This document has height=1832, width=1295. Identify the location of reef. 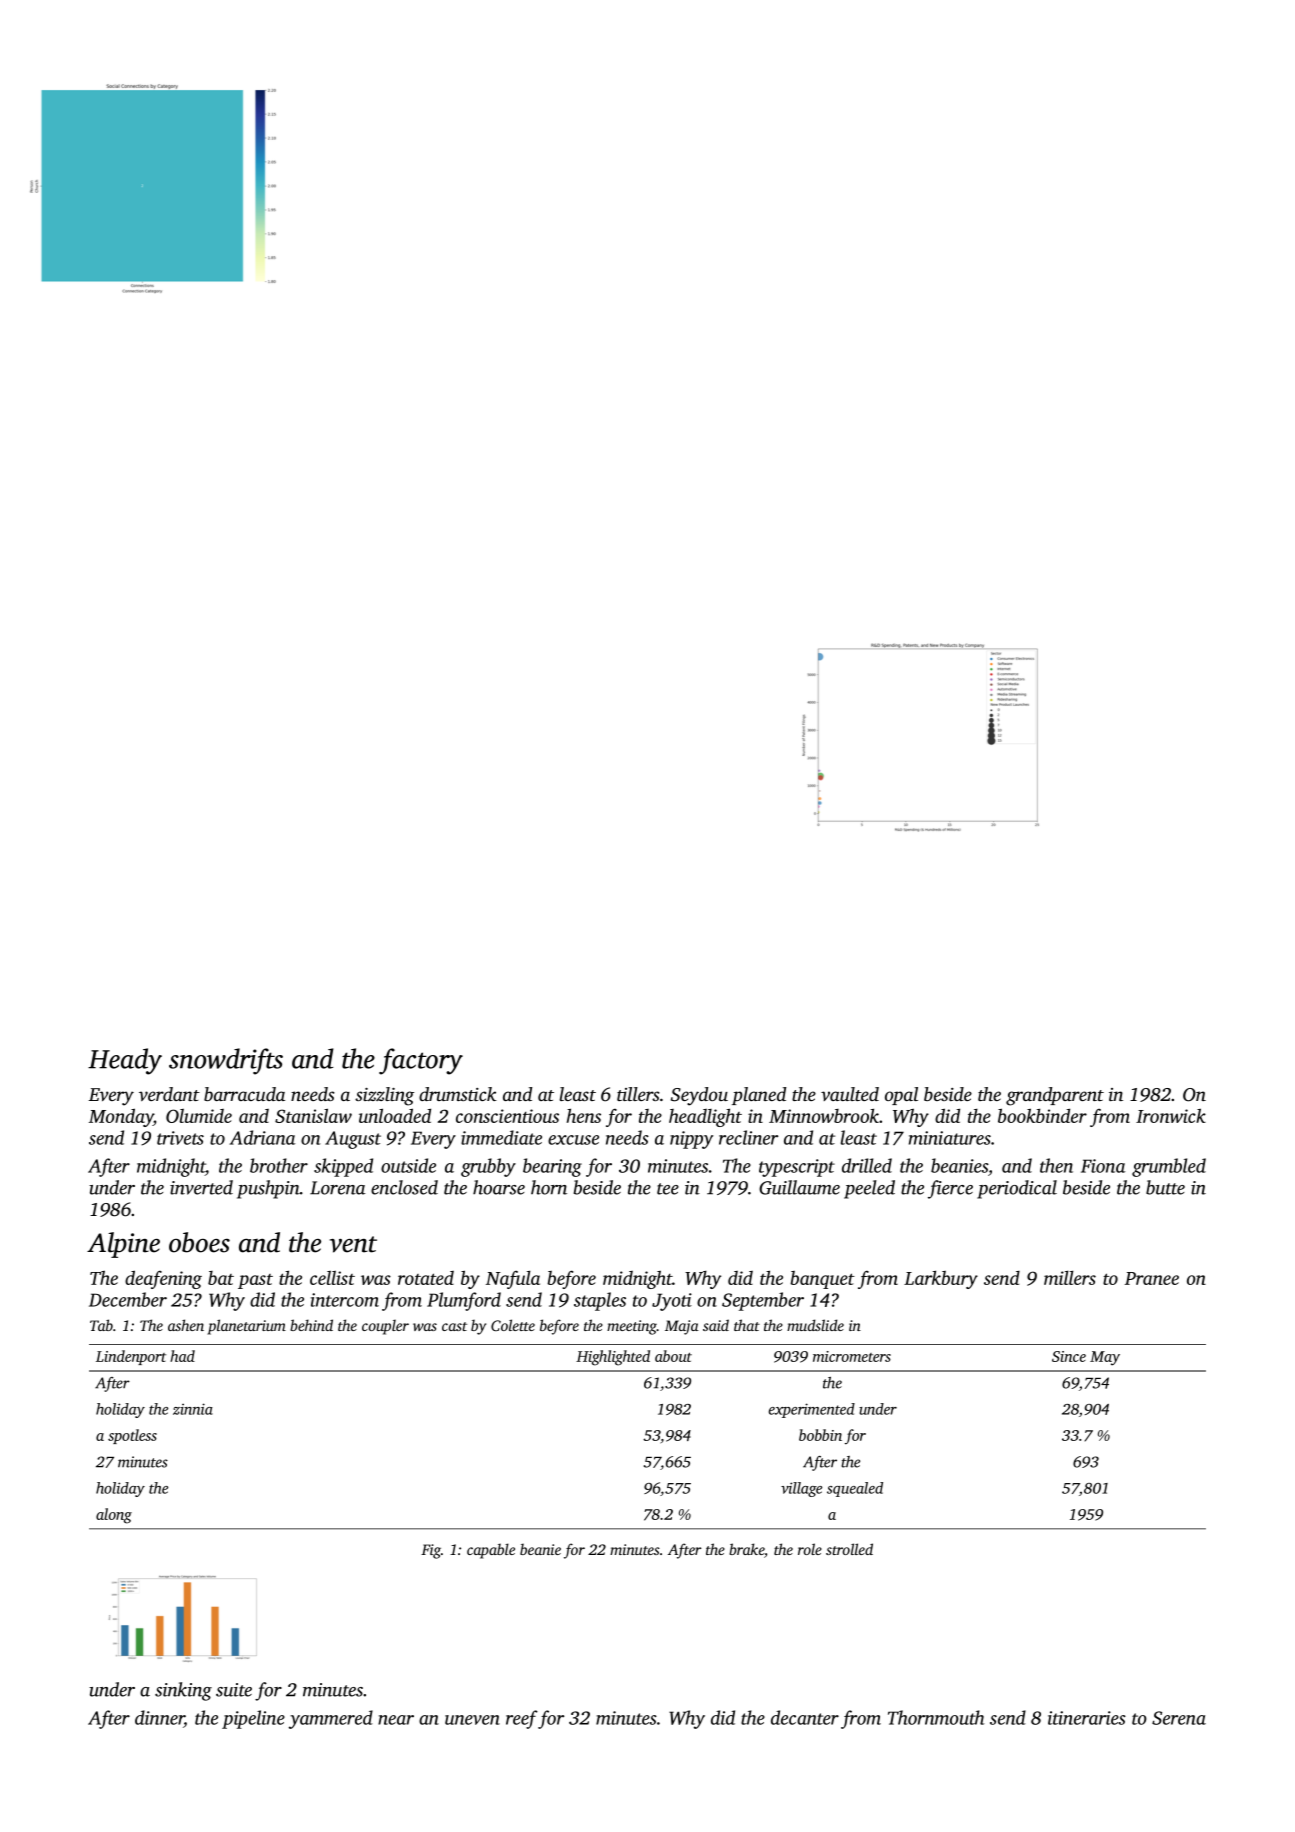
(522, 1719).
